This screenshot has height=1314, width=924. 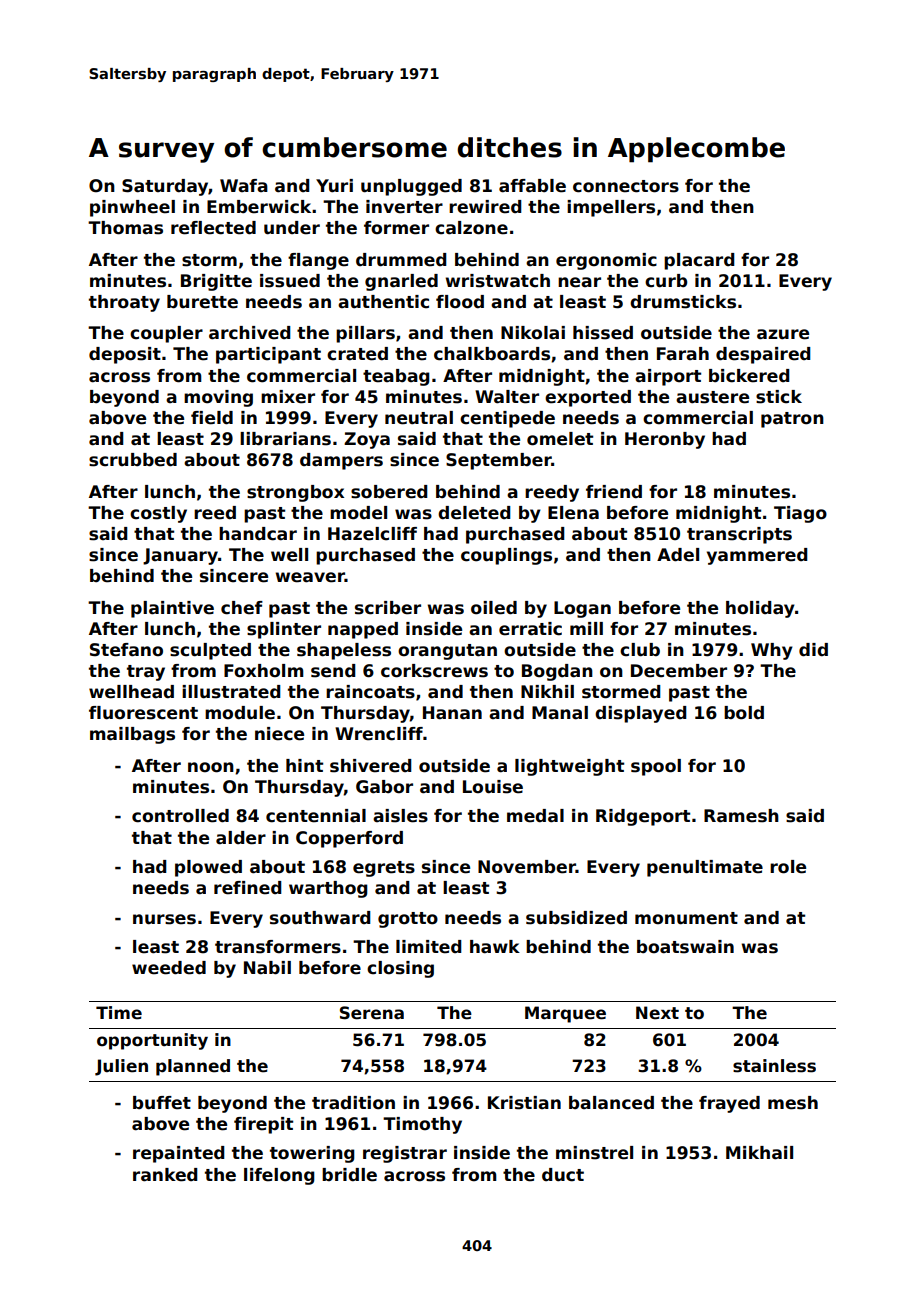 What do you see at coordinates (471, 228) in the screenshot?
I see `calzone` at bounding box center [471, 228].
